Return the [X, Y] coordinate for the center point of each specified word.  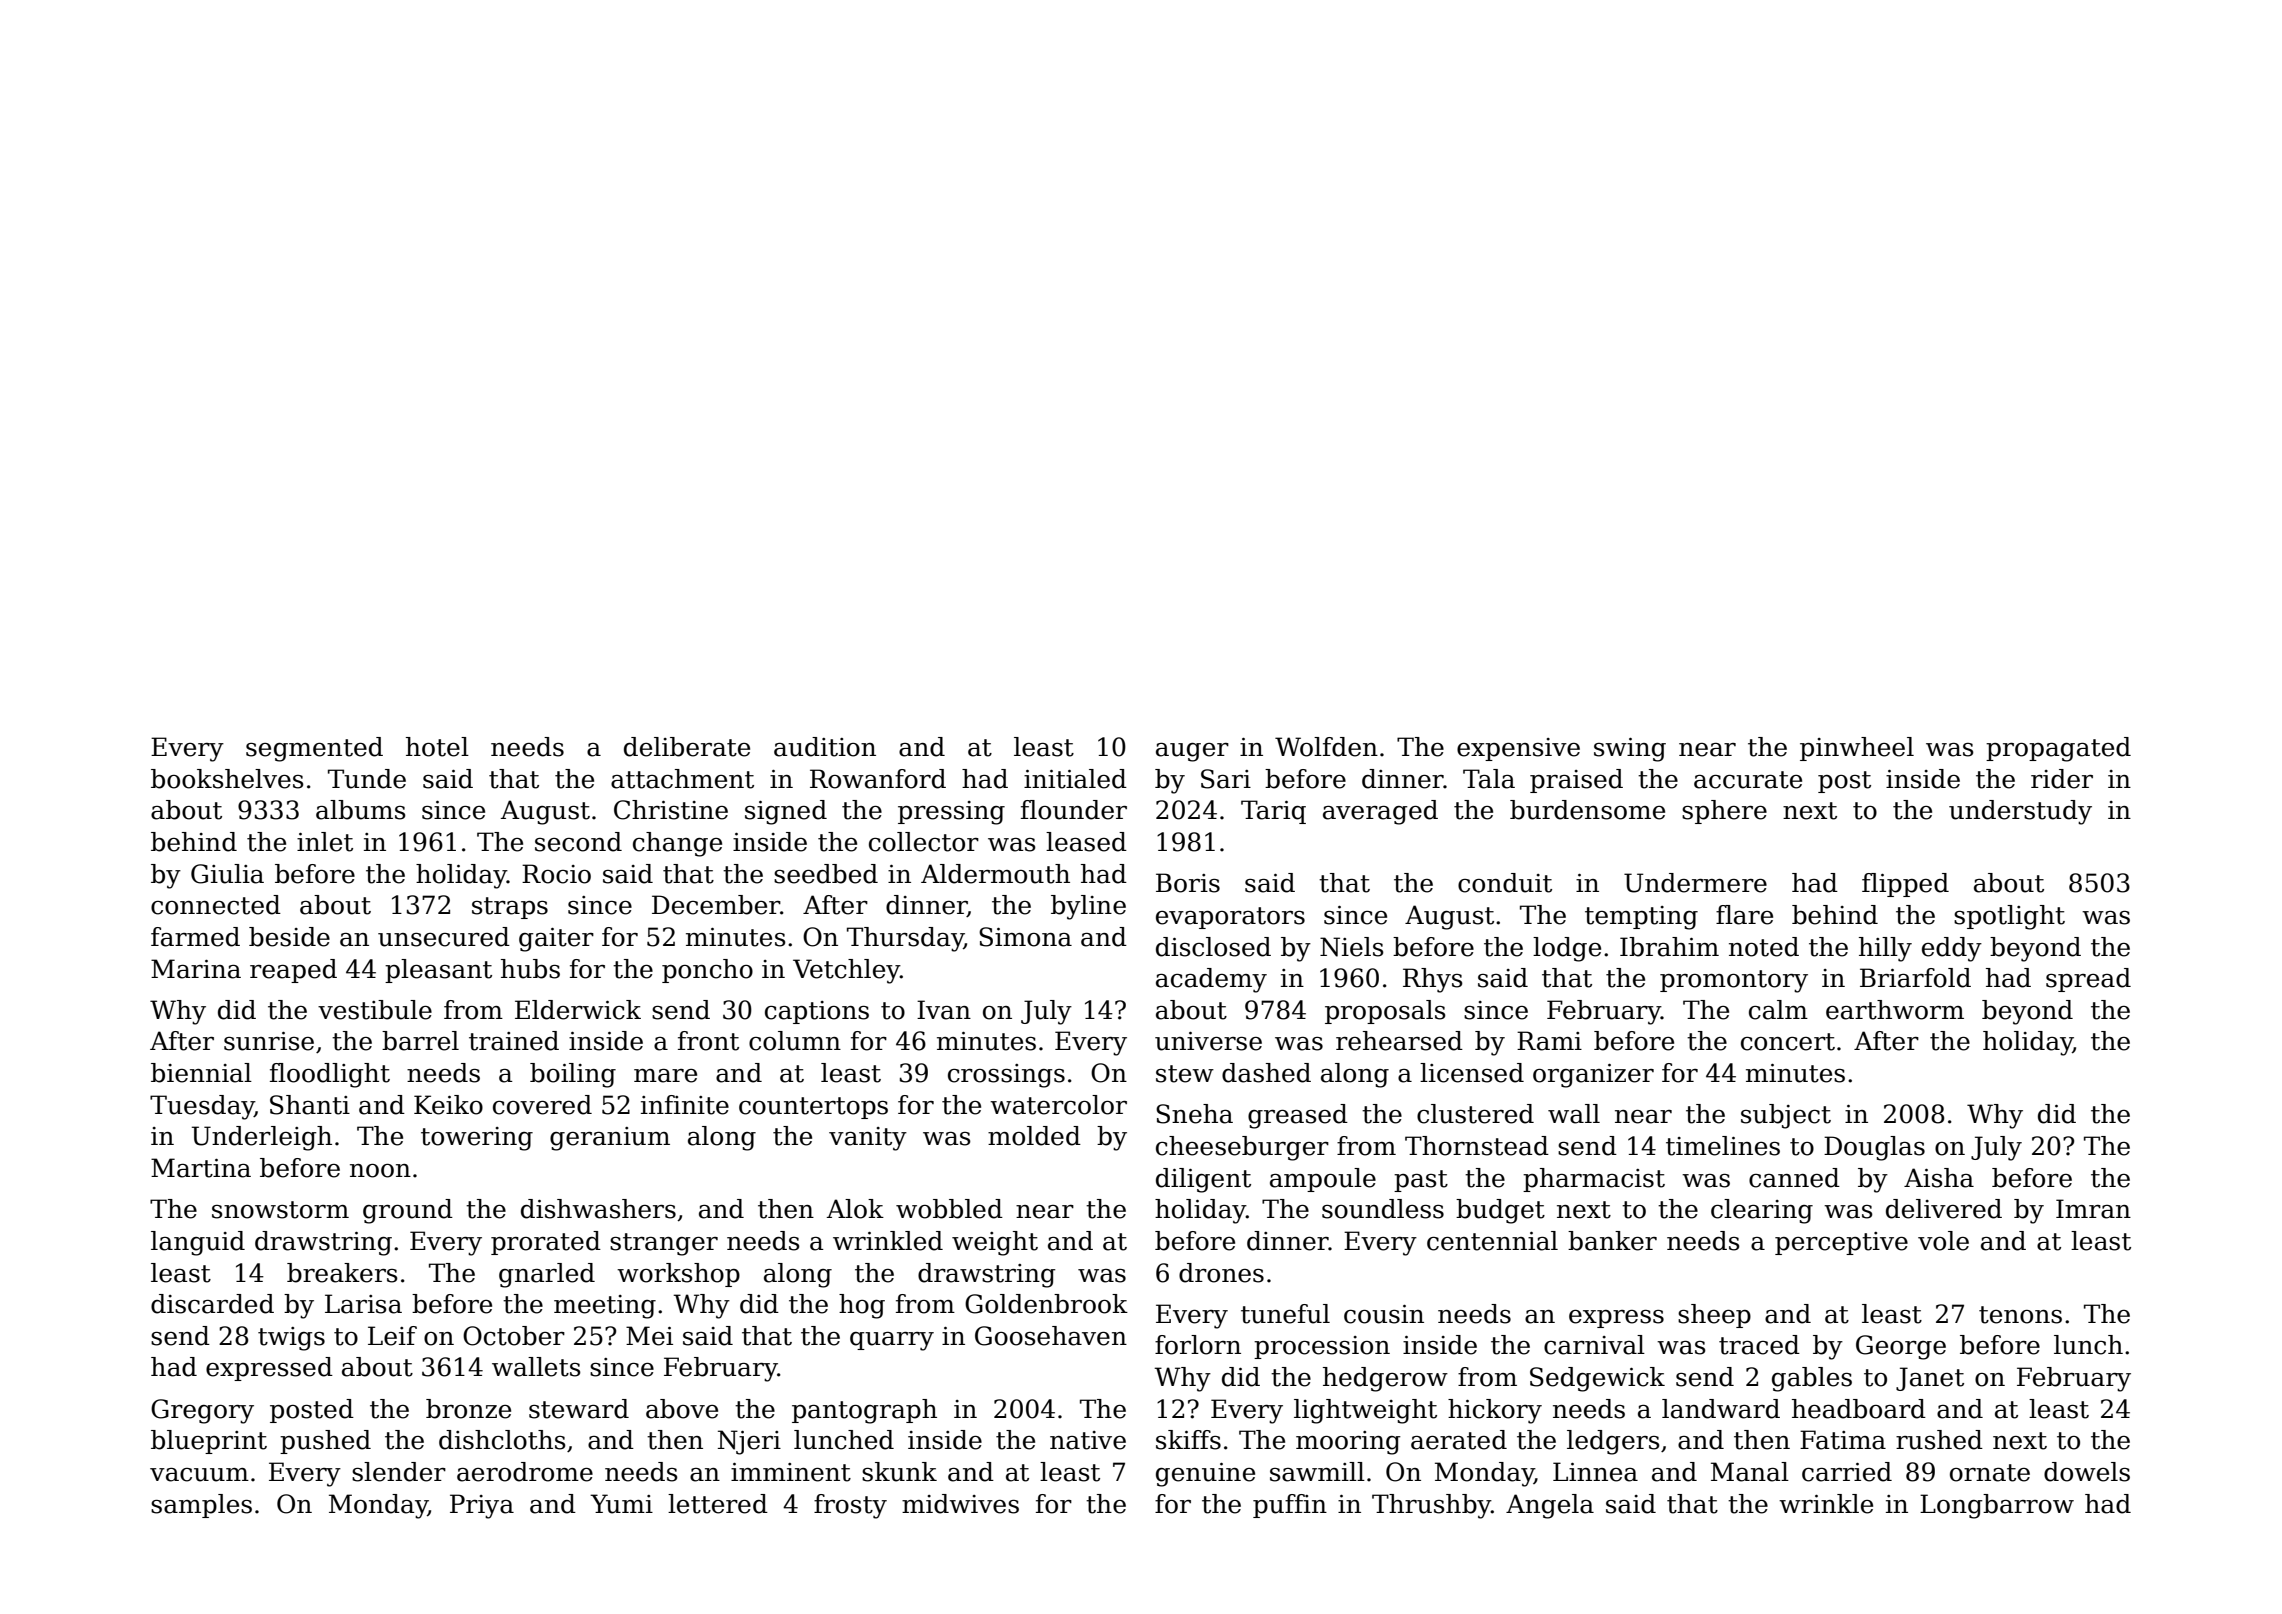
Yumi [621, 1504]
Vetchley [846, 971]
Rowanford [878, 779]
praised [1576, 781]
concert [1788, 1042]
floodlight [330, 1075]
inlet [325, 842]
